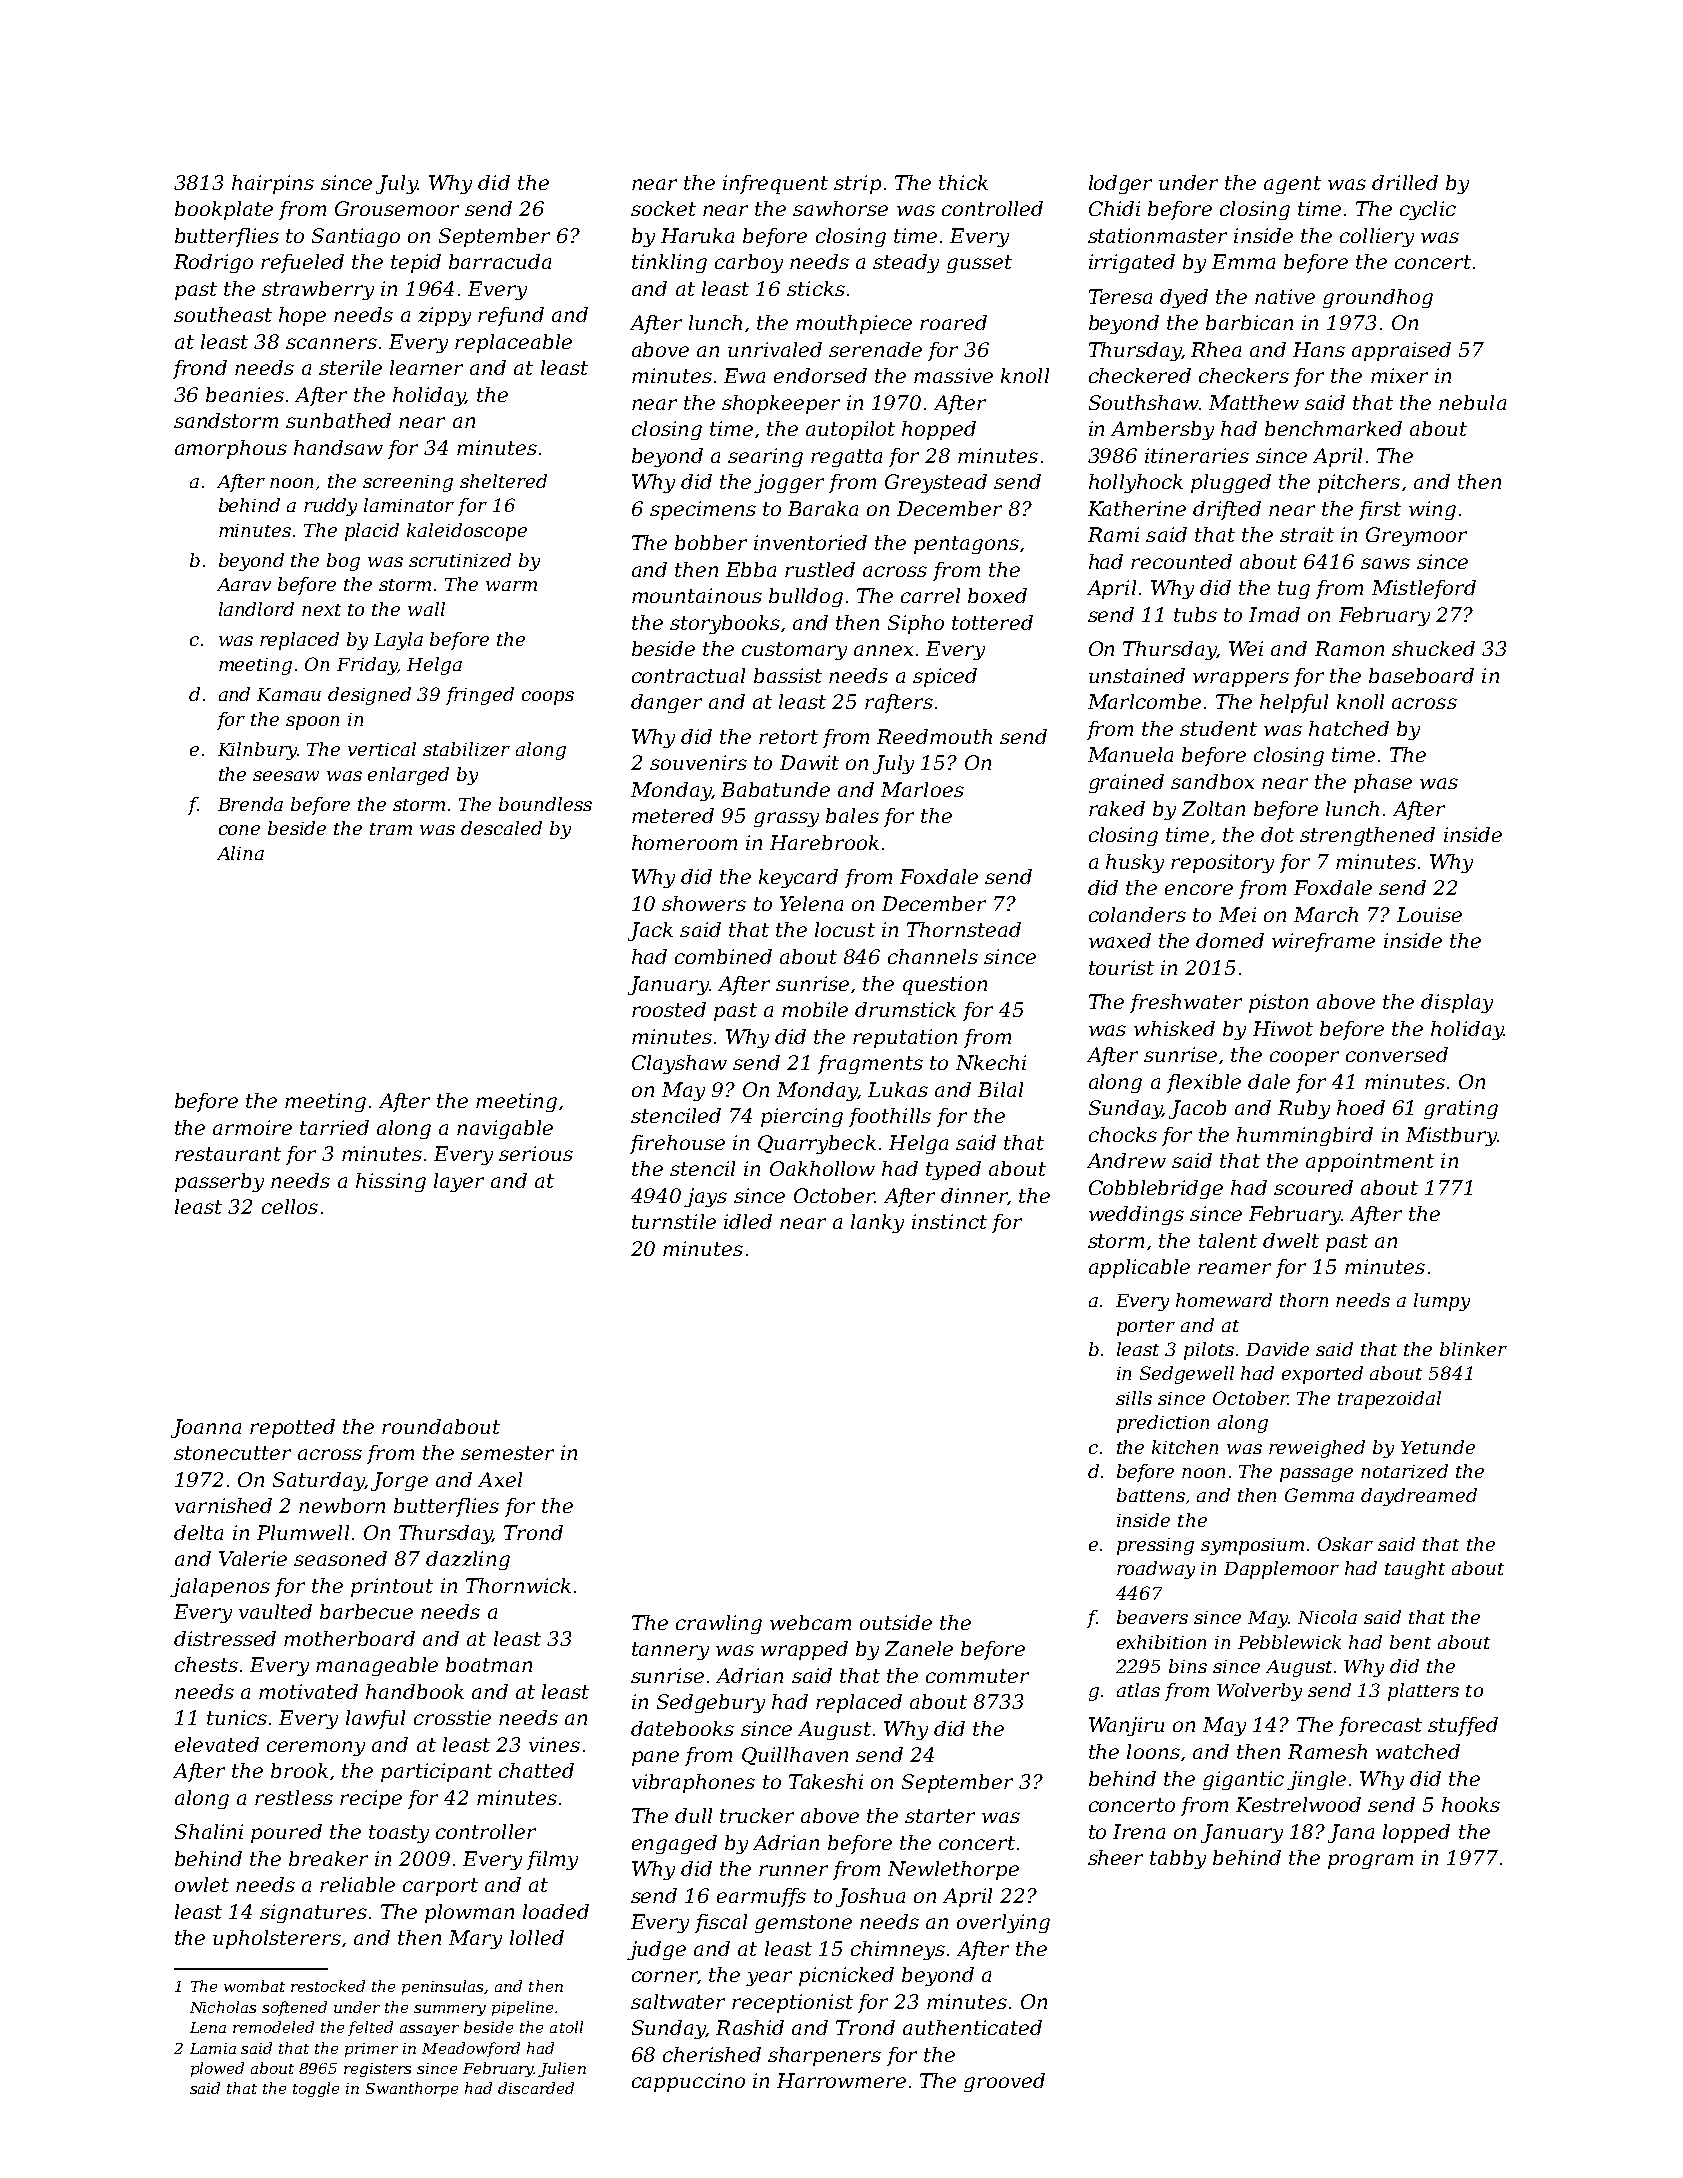 This screenshot has height=2178, width=1683. What do you see at coordinates (316, 2089) in the screenshot?
I see `toggle` at bounding box center [316, 2089].
